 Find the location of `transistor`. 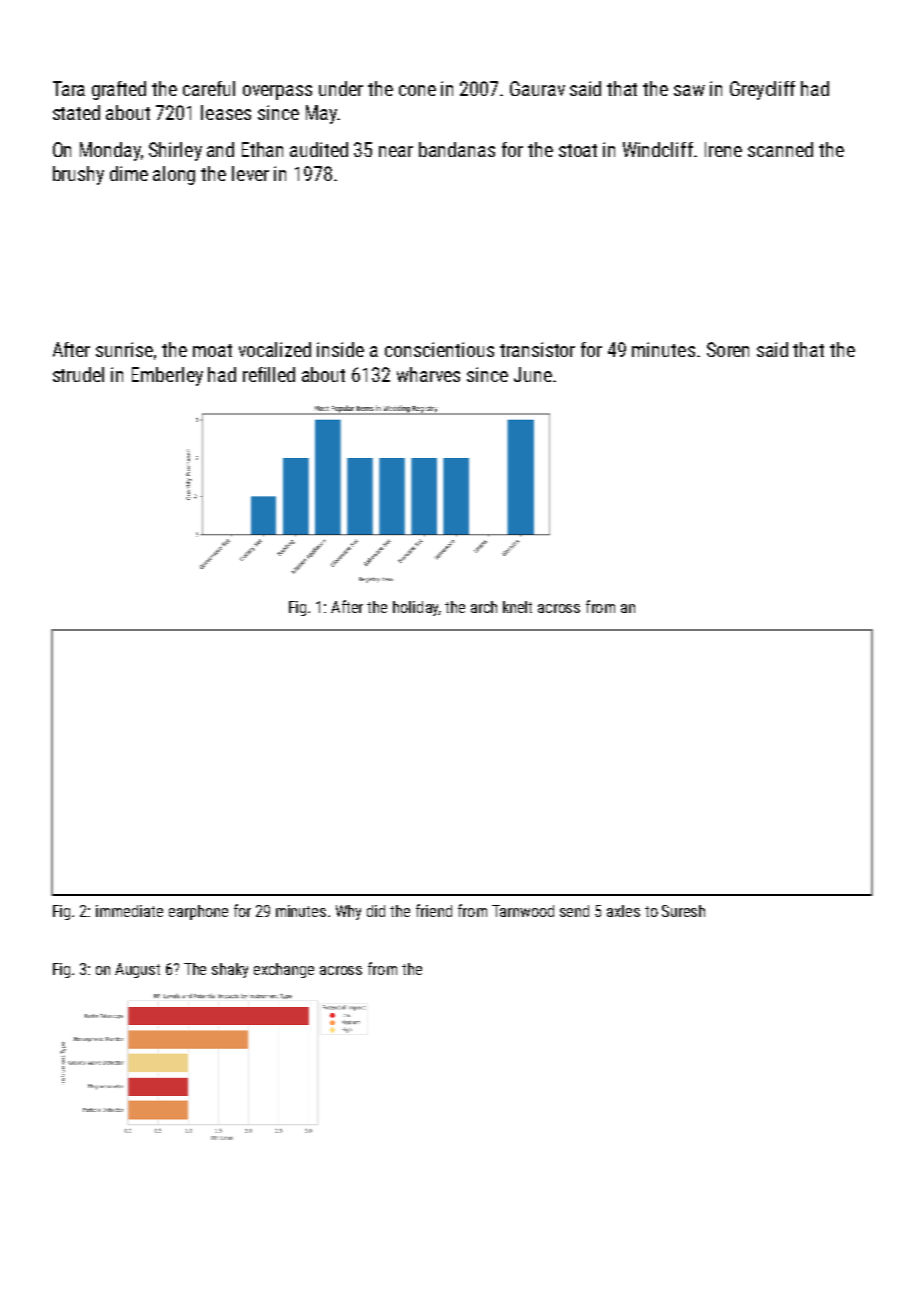

transistor is located at coordinates (537, 349).
